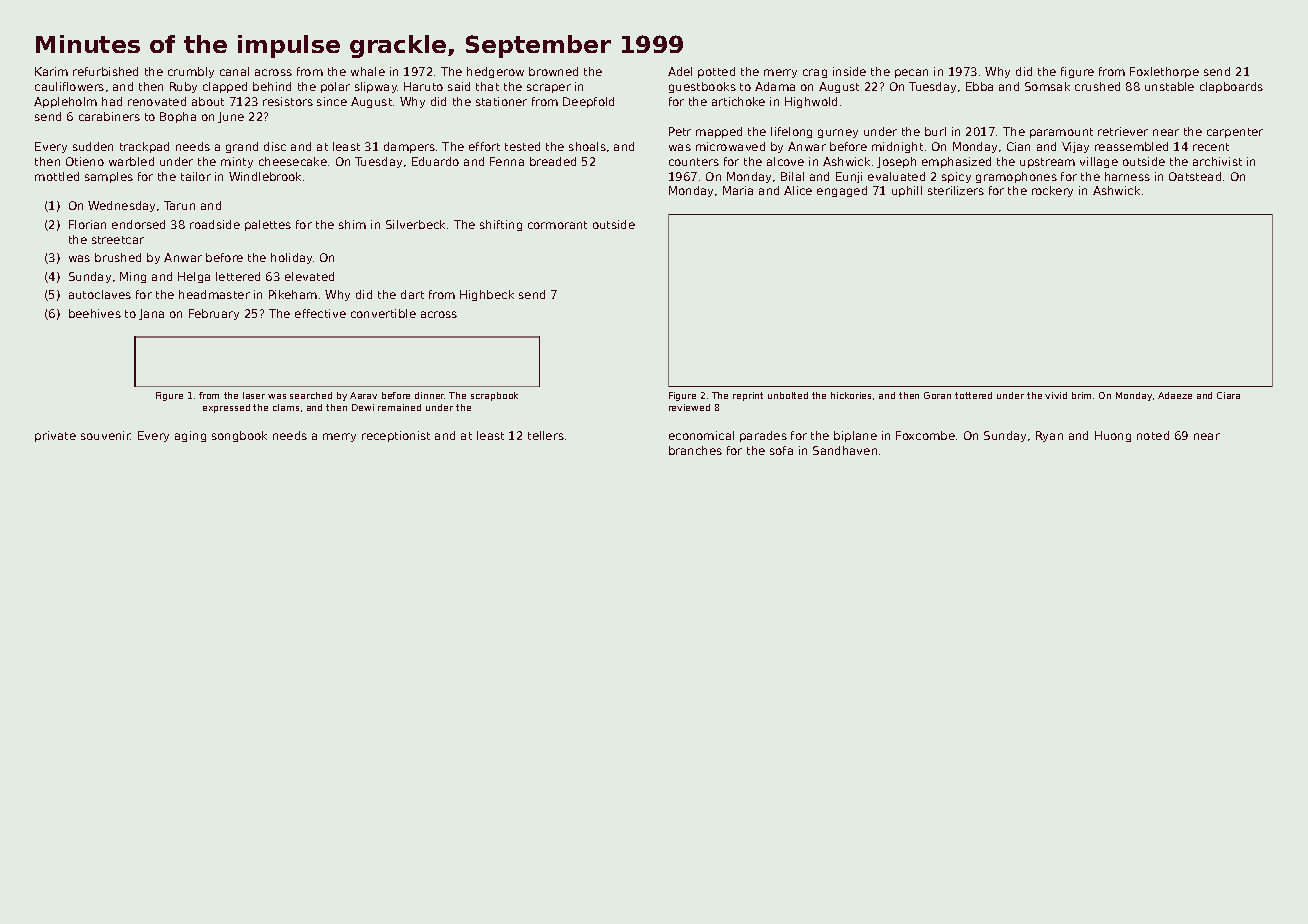 Image resolution: width=1308 pixels, height=924 pixels. What do you see at coordinates (118, 240) in the document?
I see `streetcar` at bounding box center [118, 240].
